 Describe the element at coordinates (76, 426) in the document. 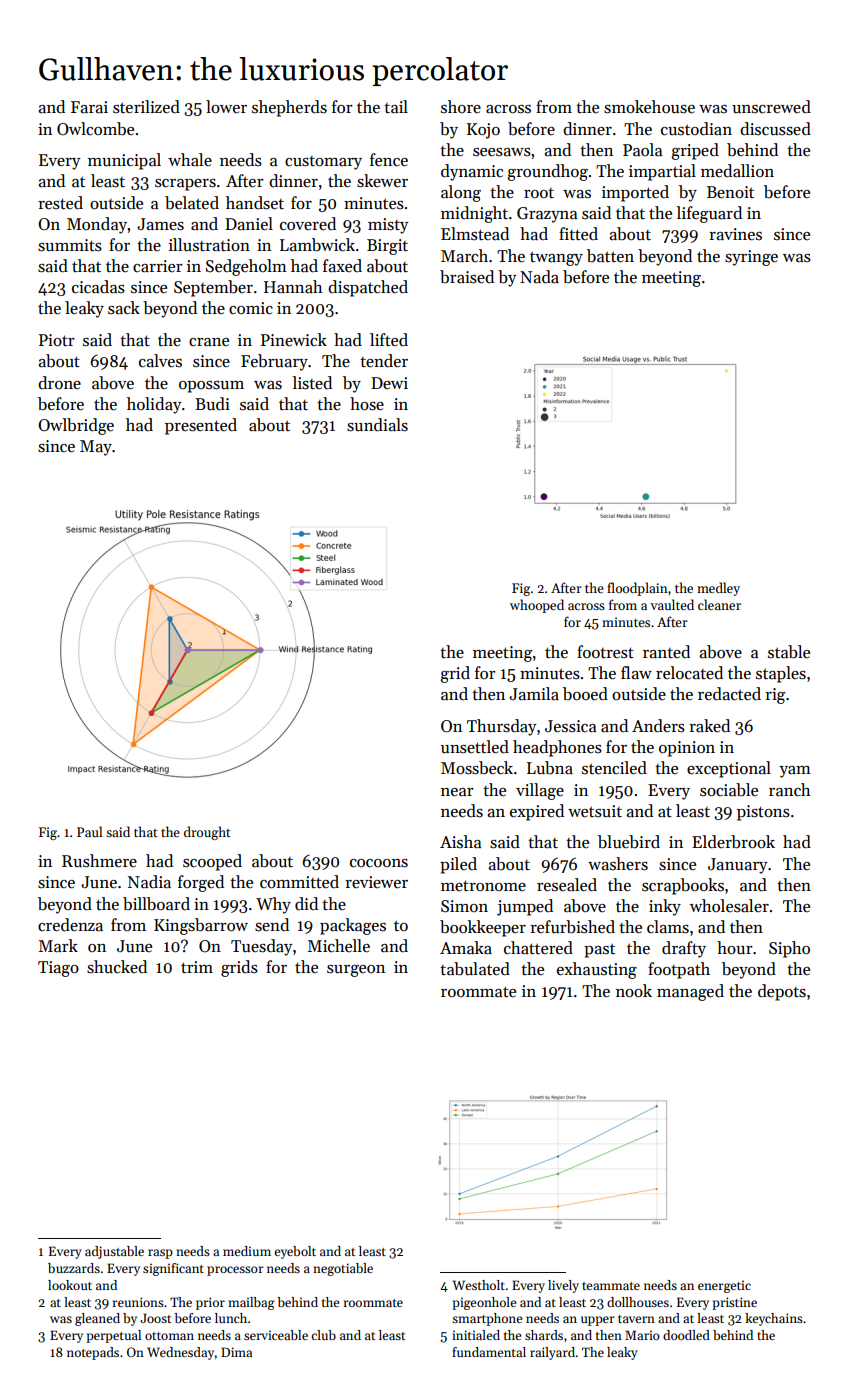

I see `Owlbridge` at that location.
